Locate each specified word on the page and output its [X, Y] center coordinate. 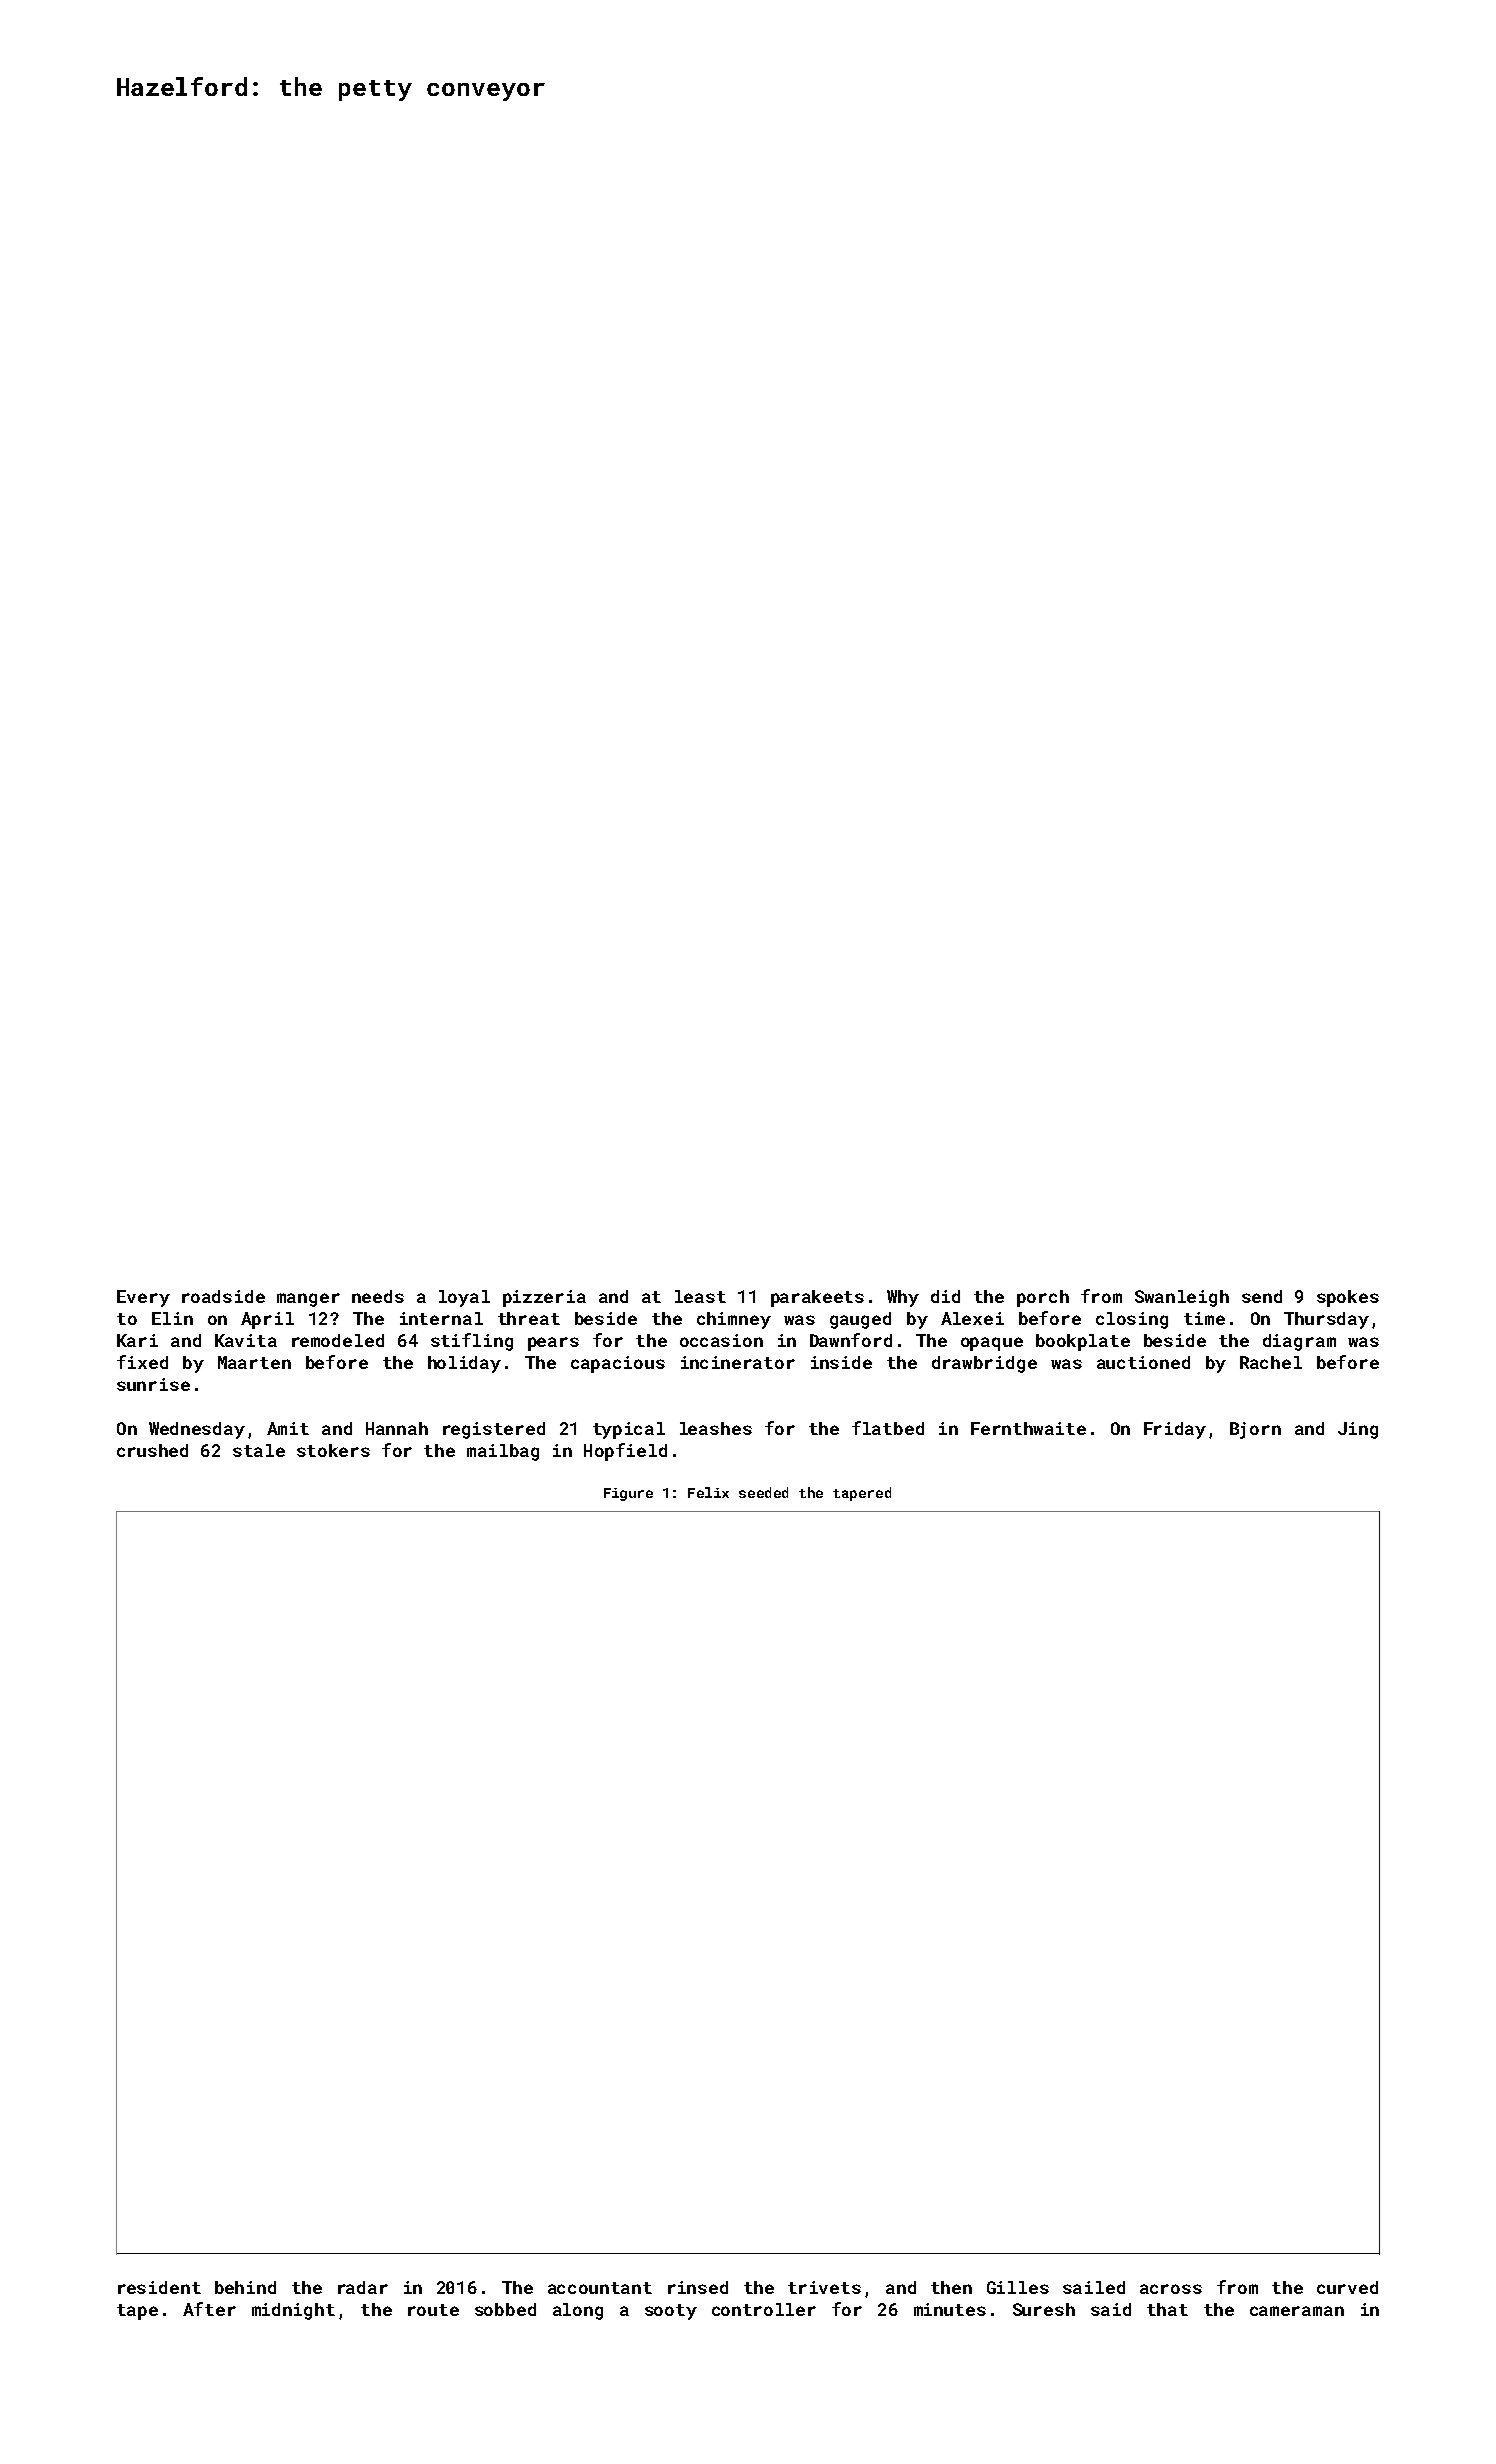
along [578, 2311]
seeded [763, 1492]
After [209, 2309]
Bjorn [1255, 1430]
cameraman [1297, 2311]
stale [259, 1450]
